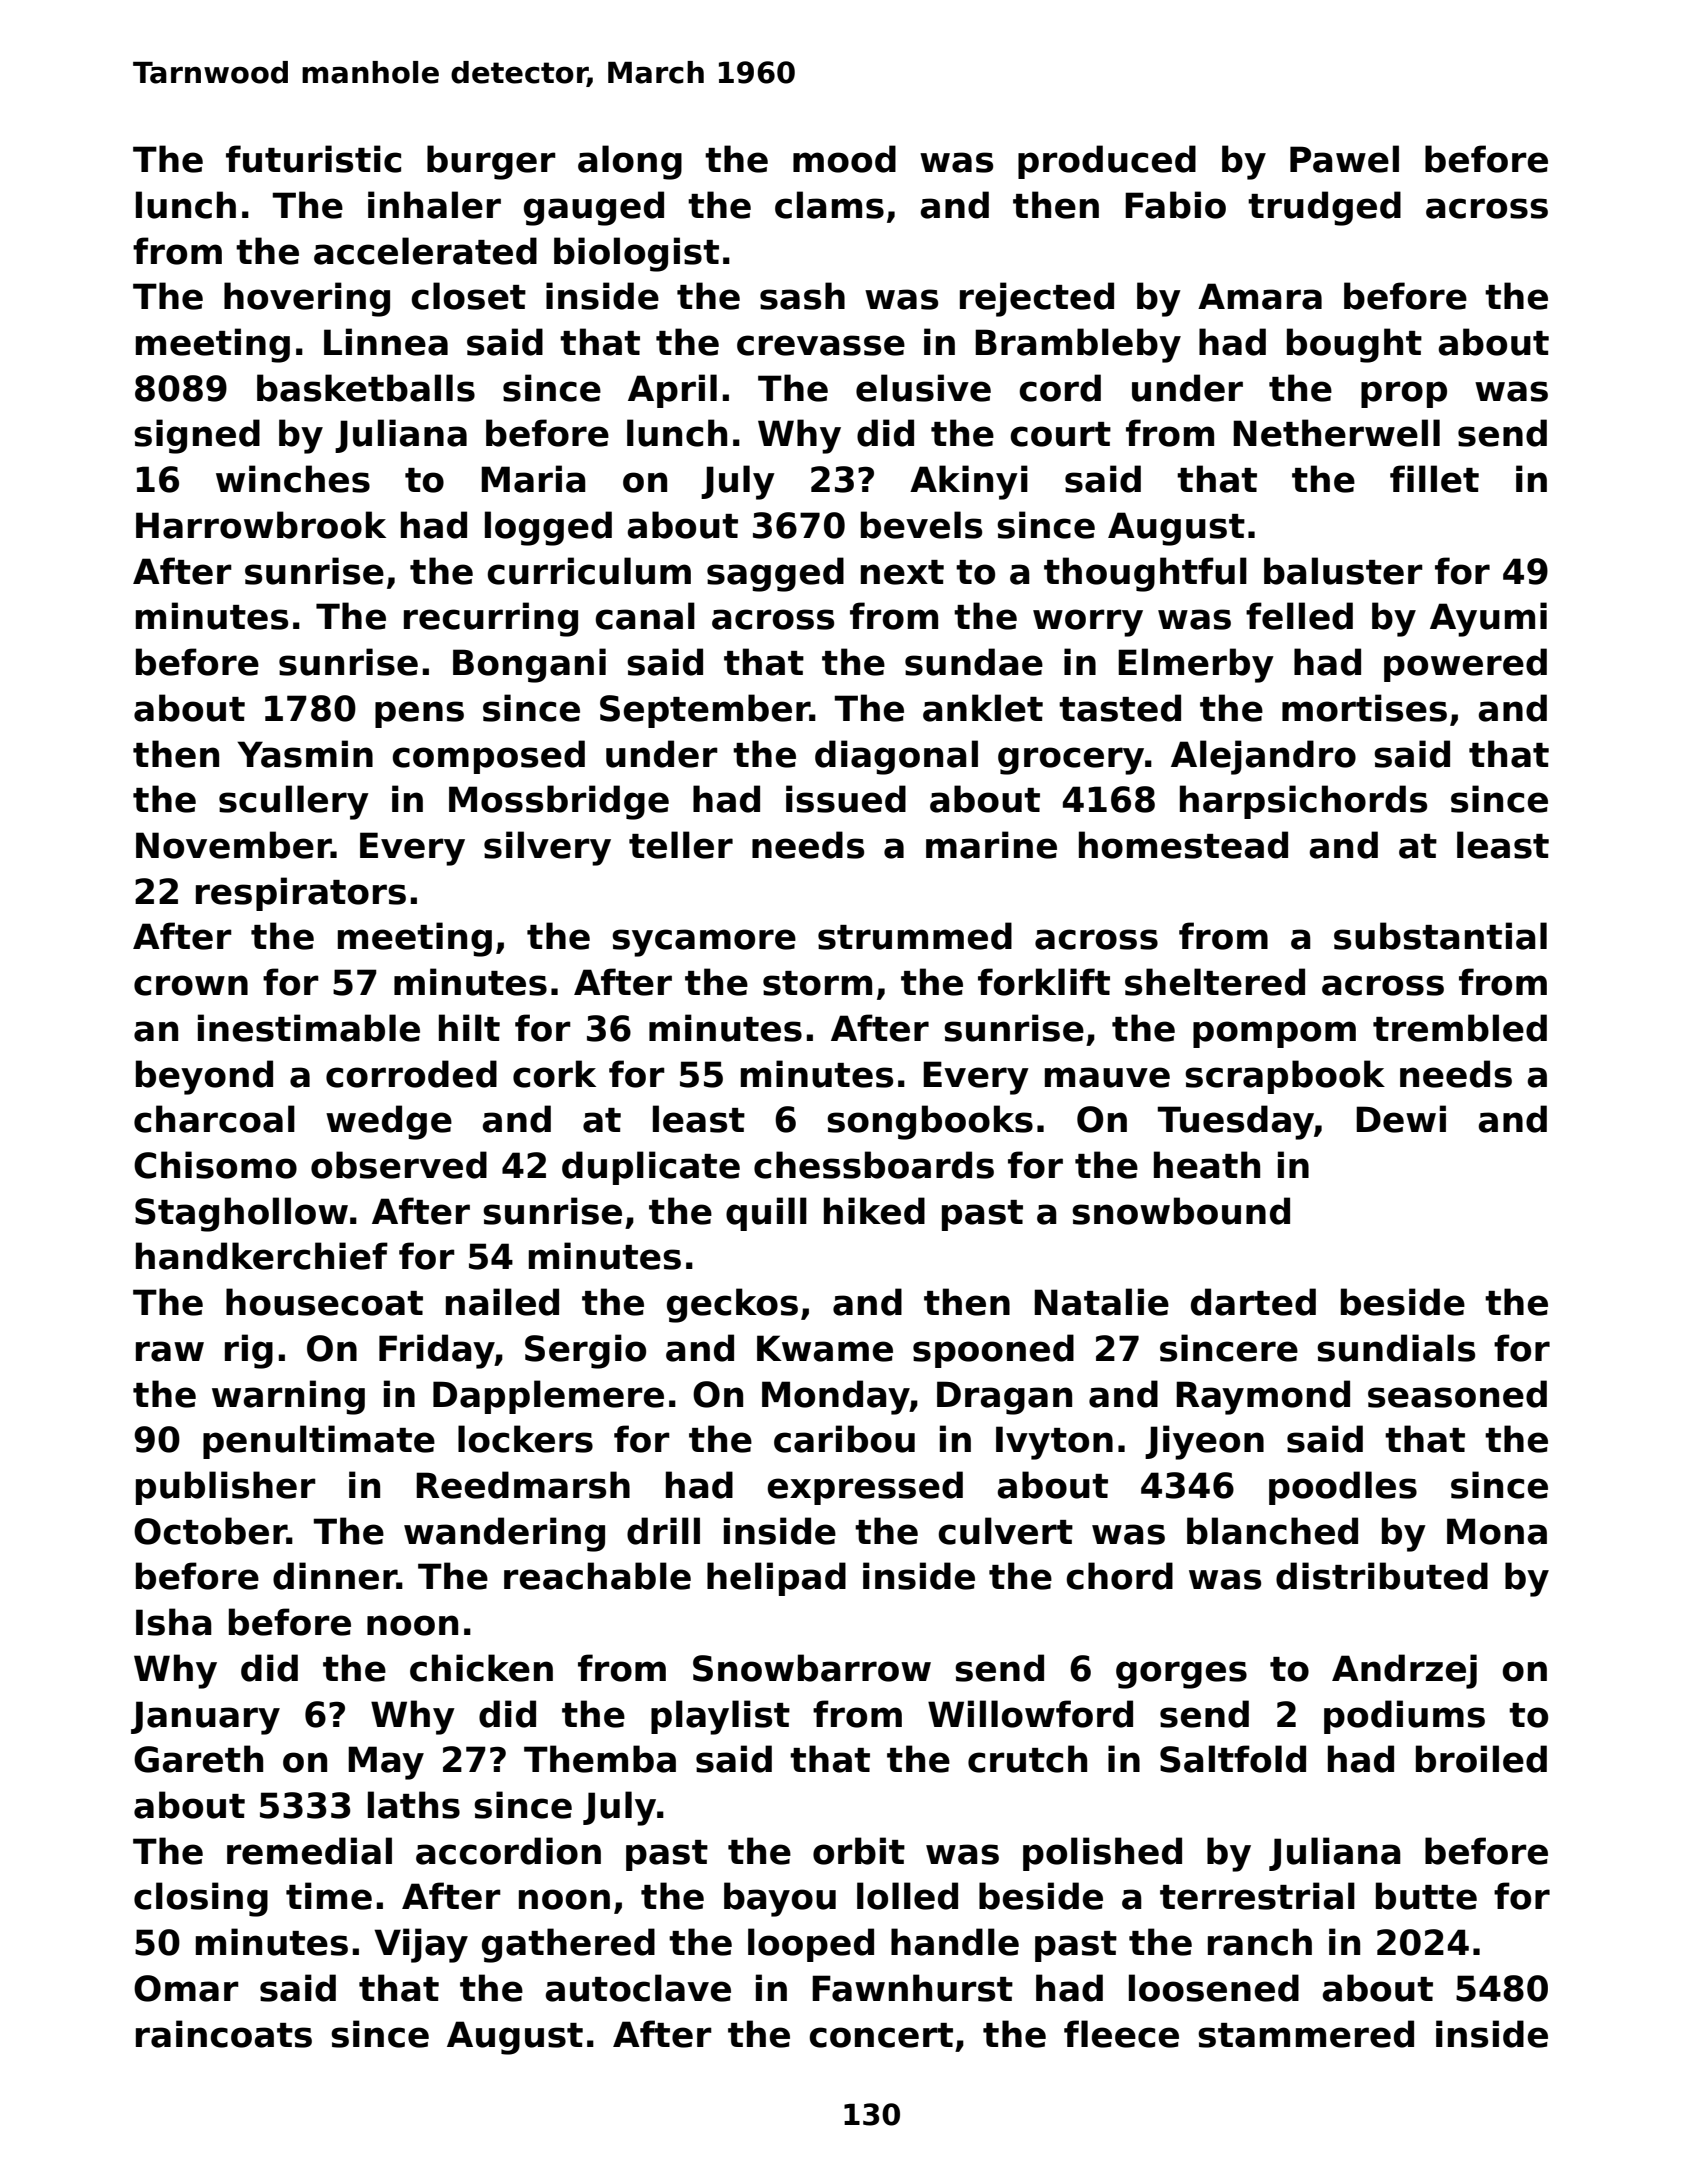 The width and height of the screenshot is (1683, 2178). Describe the element at coordinates (1215, 982) in the screenshot. I see `sheltered` at that location.
